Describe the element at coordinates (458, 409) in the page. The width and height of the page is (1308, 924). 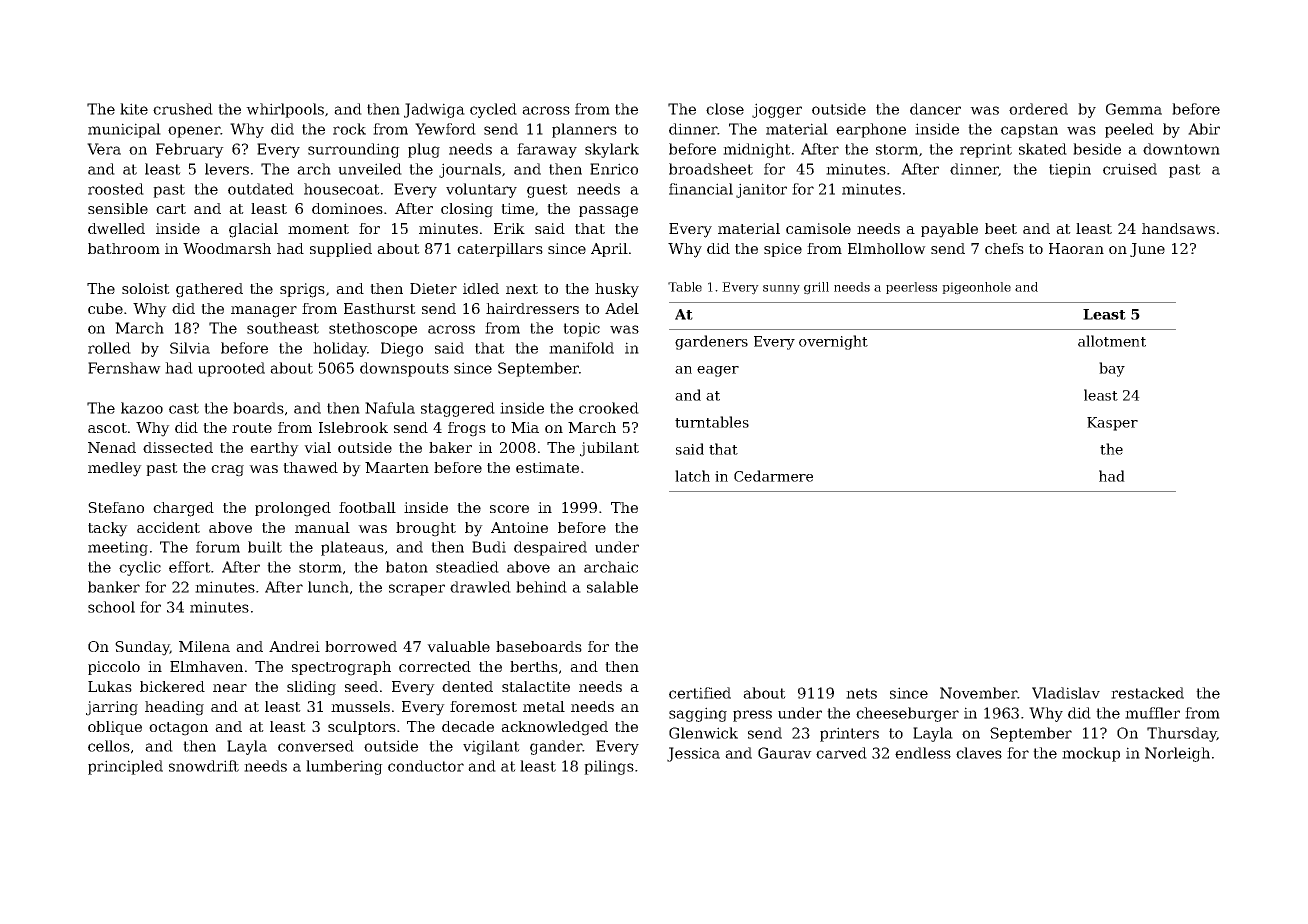
I see `staggered` at that location.
